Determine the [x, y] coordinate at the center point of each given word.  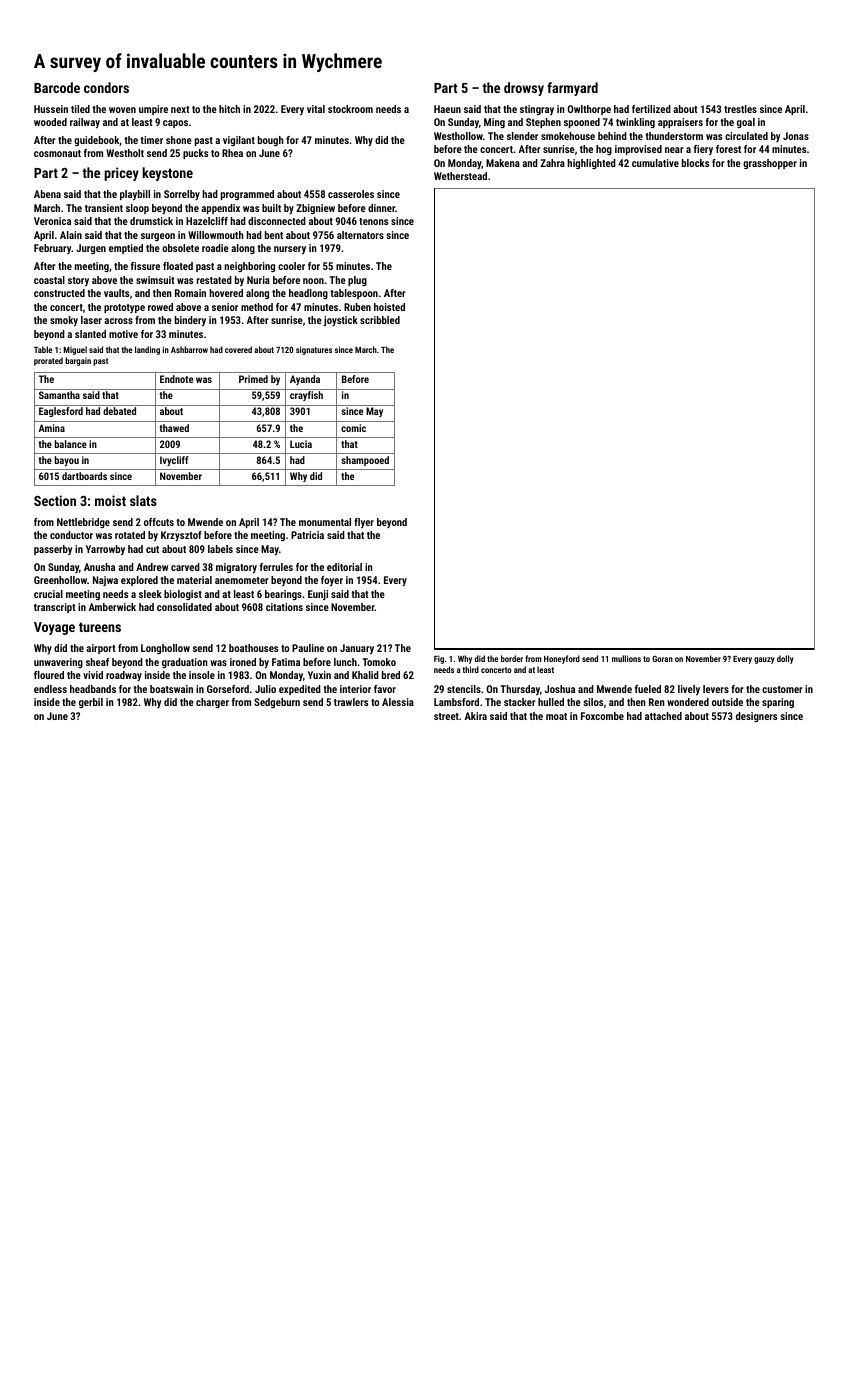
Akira [476, 716]
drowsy [524, 89]
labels [220, 549]
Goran [662, 659]
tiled [80, 109]
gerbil [91, 703]
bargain [78, 361]
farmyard [572, 89]
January [357, 649]
